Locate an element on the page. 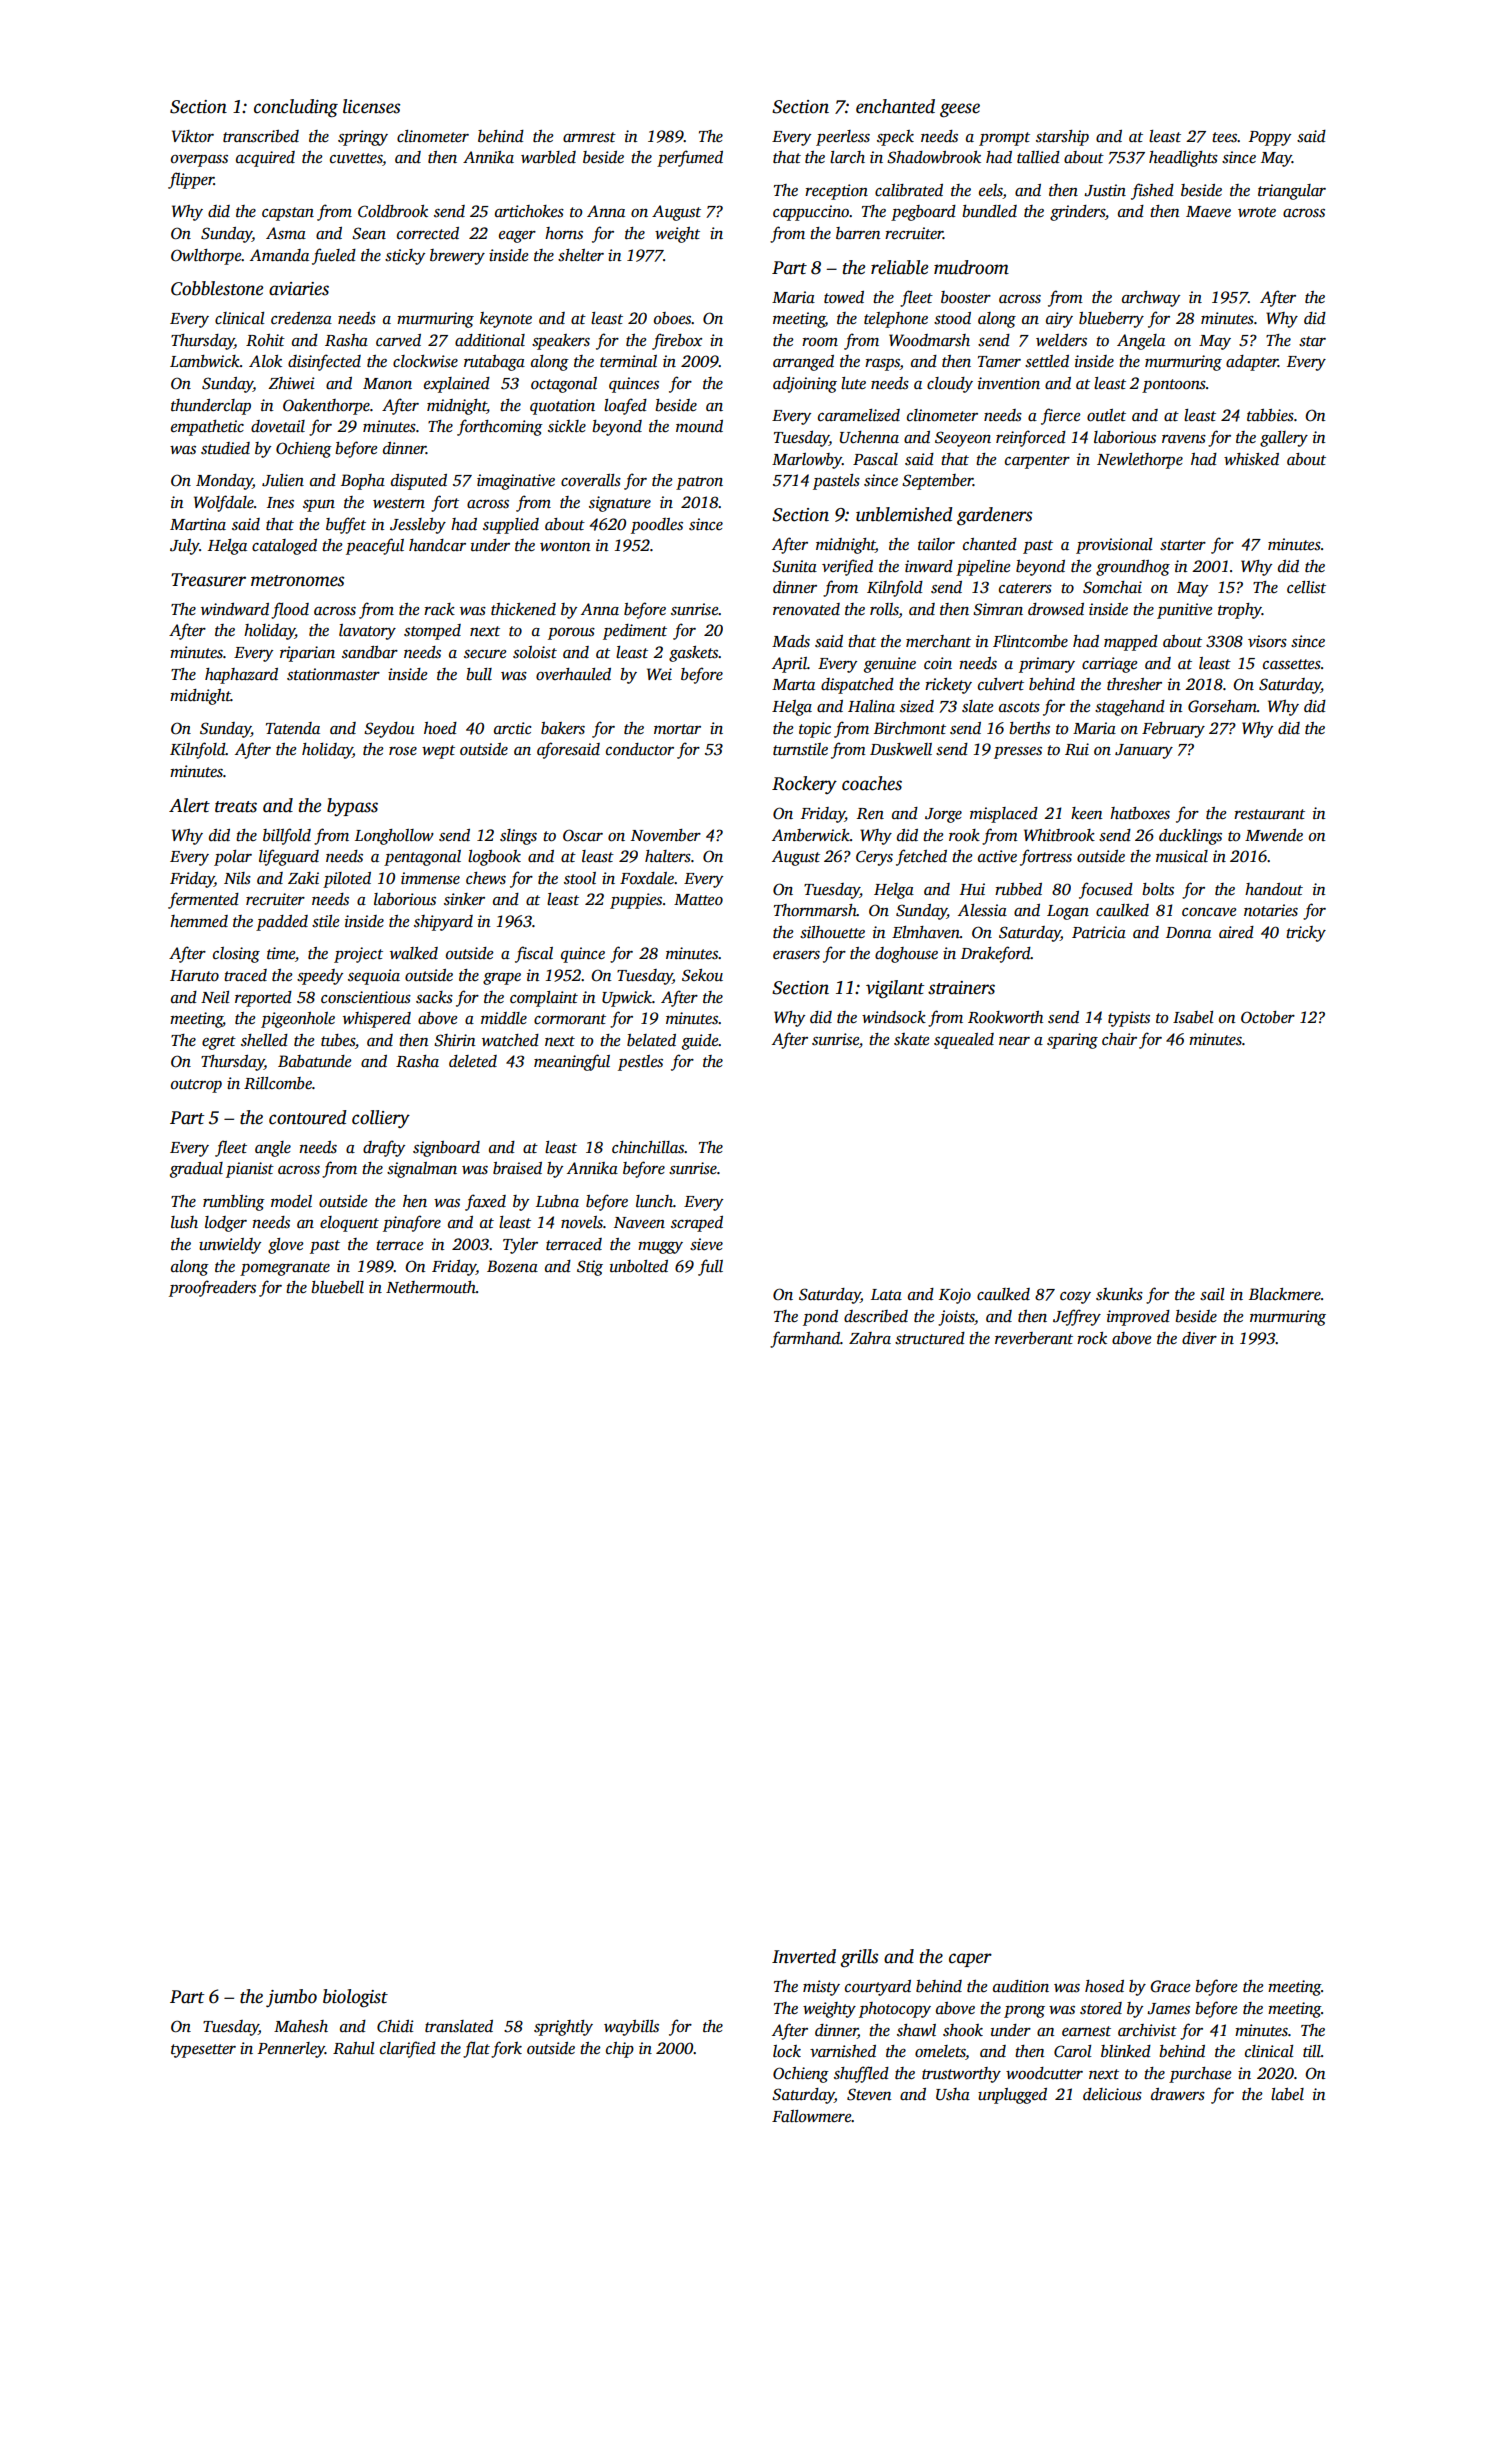 The height and width of the page is (2464, 1496). sparing is located at coordinates (1072, 1041).
